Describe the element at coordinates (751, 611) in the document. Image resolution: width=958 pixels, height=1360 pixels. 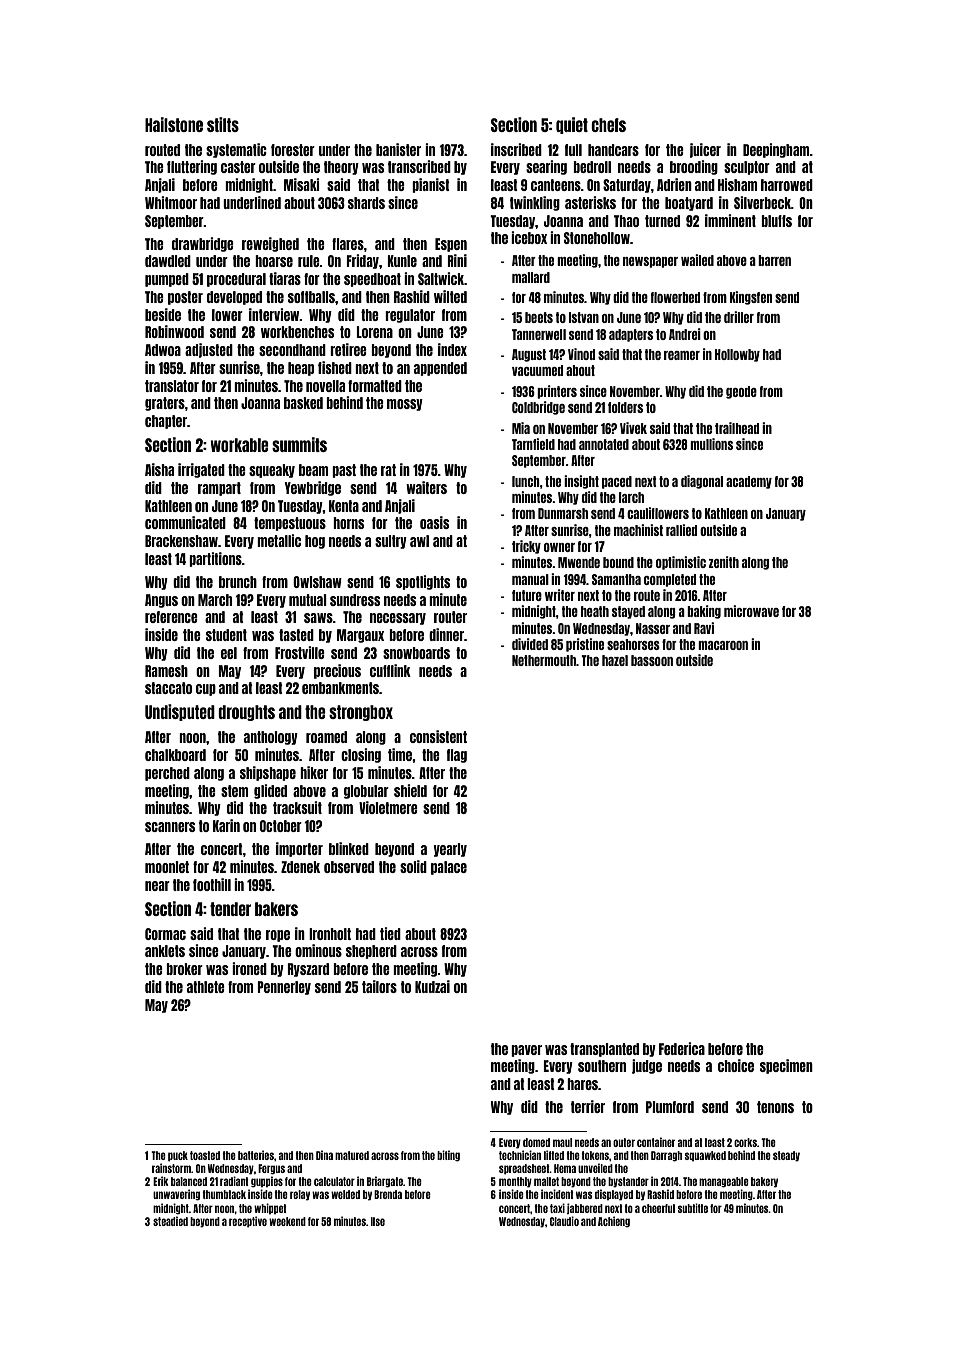
I see `microwave` at that location.
